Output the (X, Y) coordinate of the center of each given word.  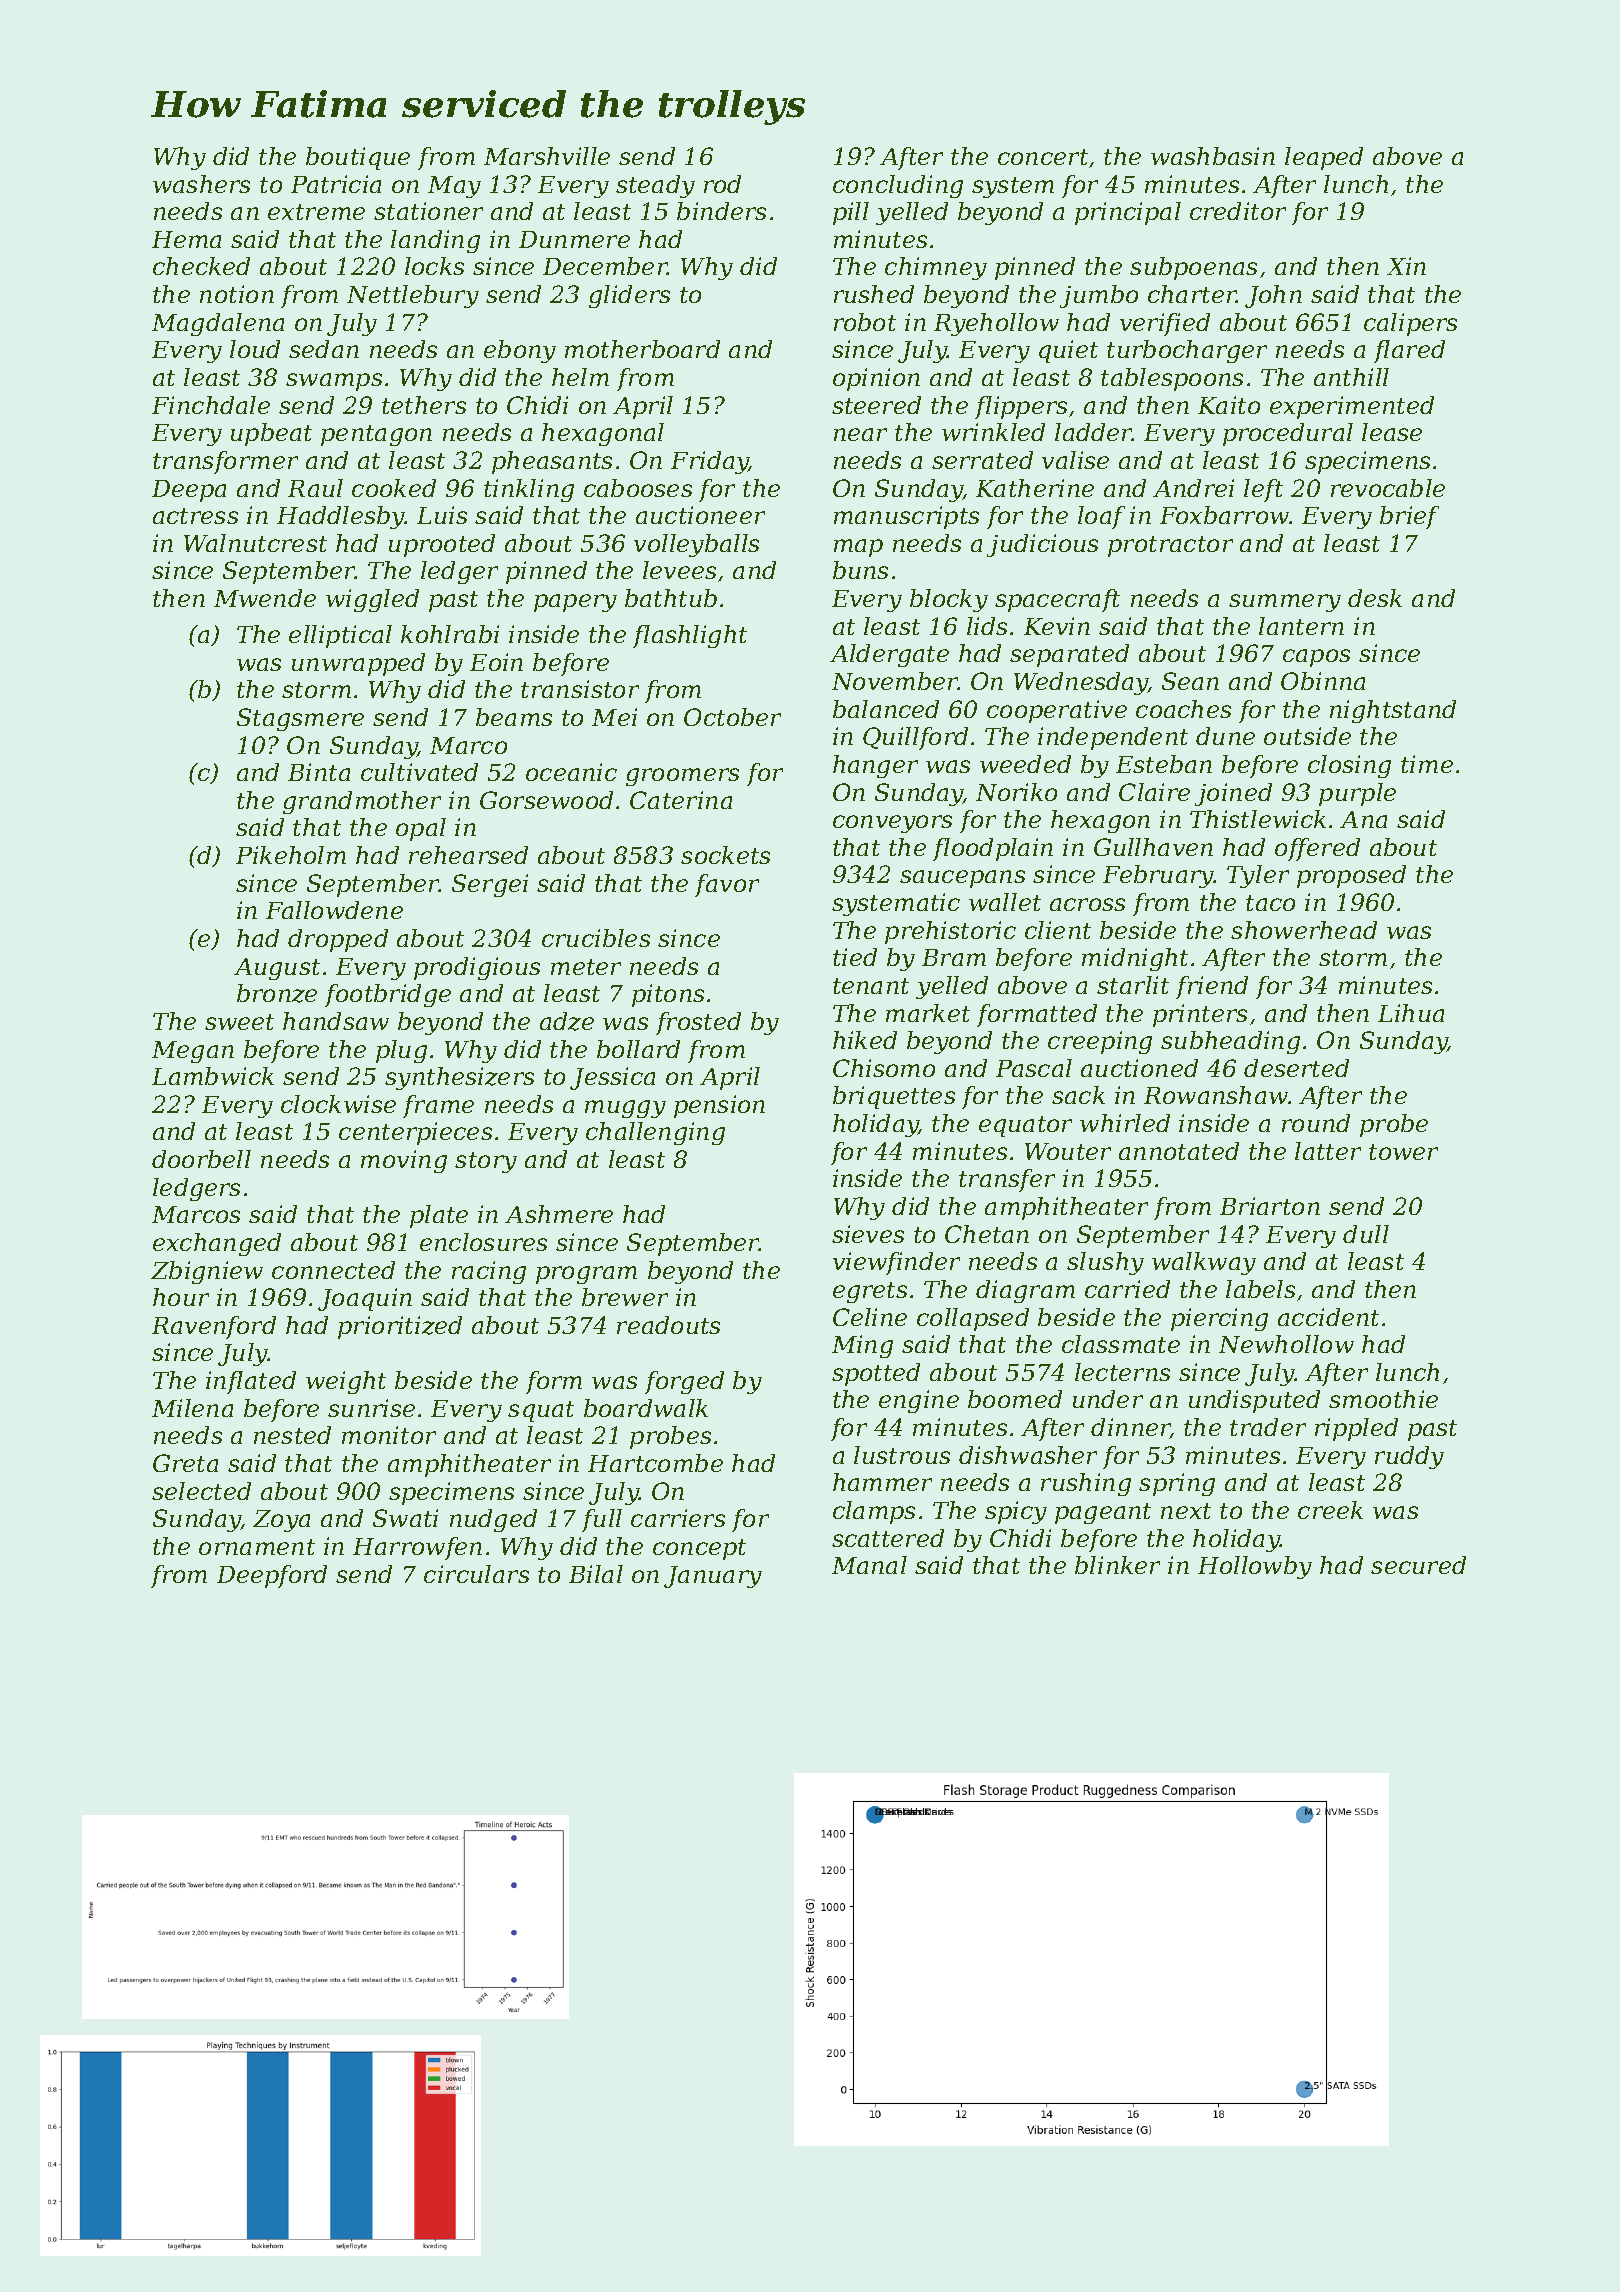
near (860, 434)
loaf (1101, 517)
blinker (1117, 1565)
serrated (982, 460)
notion (237, 294)
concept (699, 1549)
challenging (655, 1133)
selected (201, 1491)
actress (195, 516)
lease (1392, 432)
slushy (1105, 1263)
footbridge (388, 995)
